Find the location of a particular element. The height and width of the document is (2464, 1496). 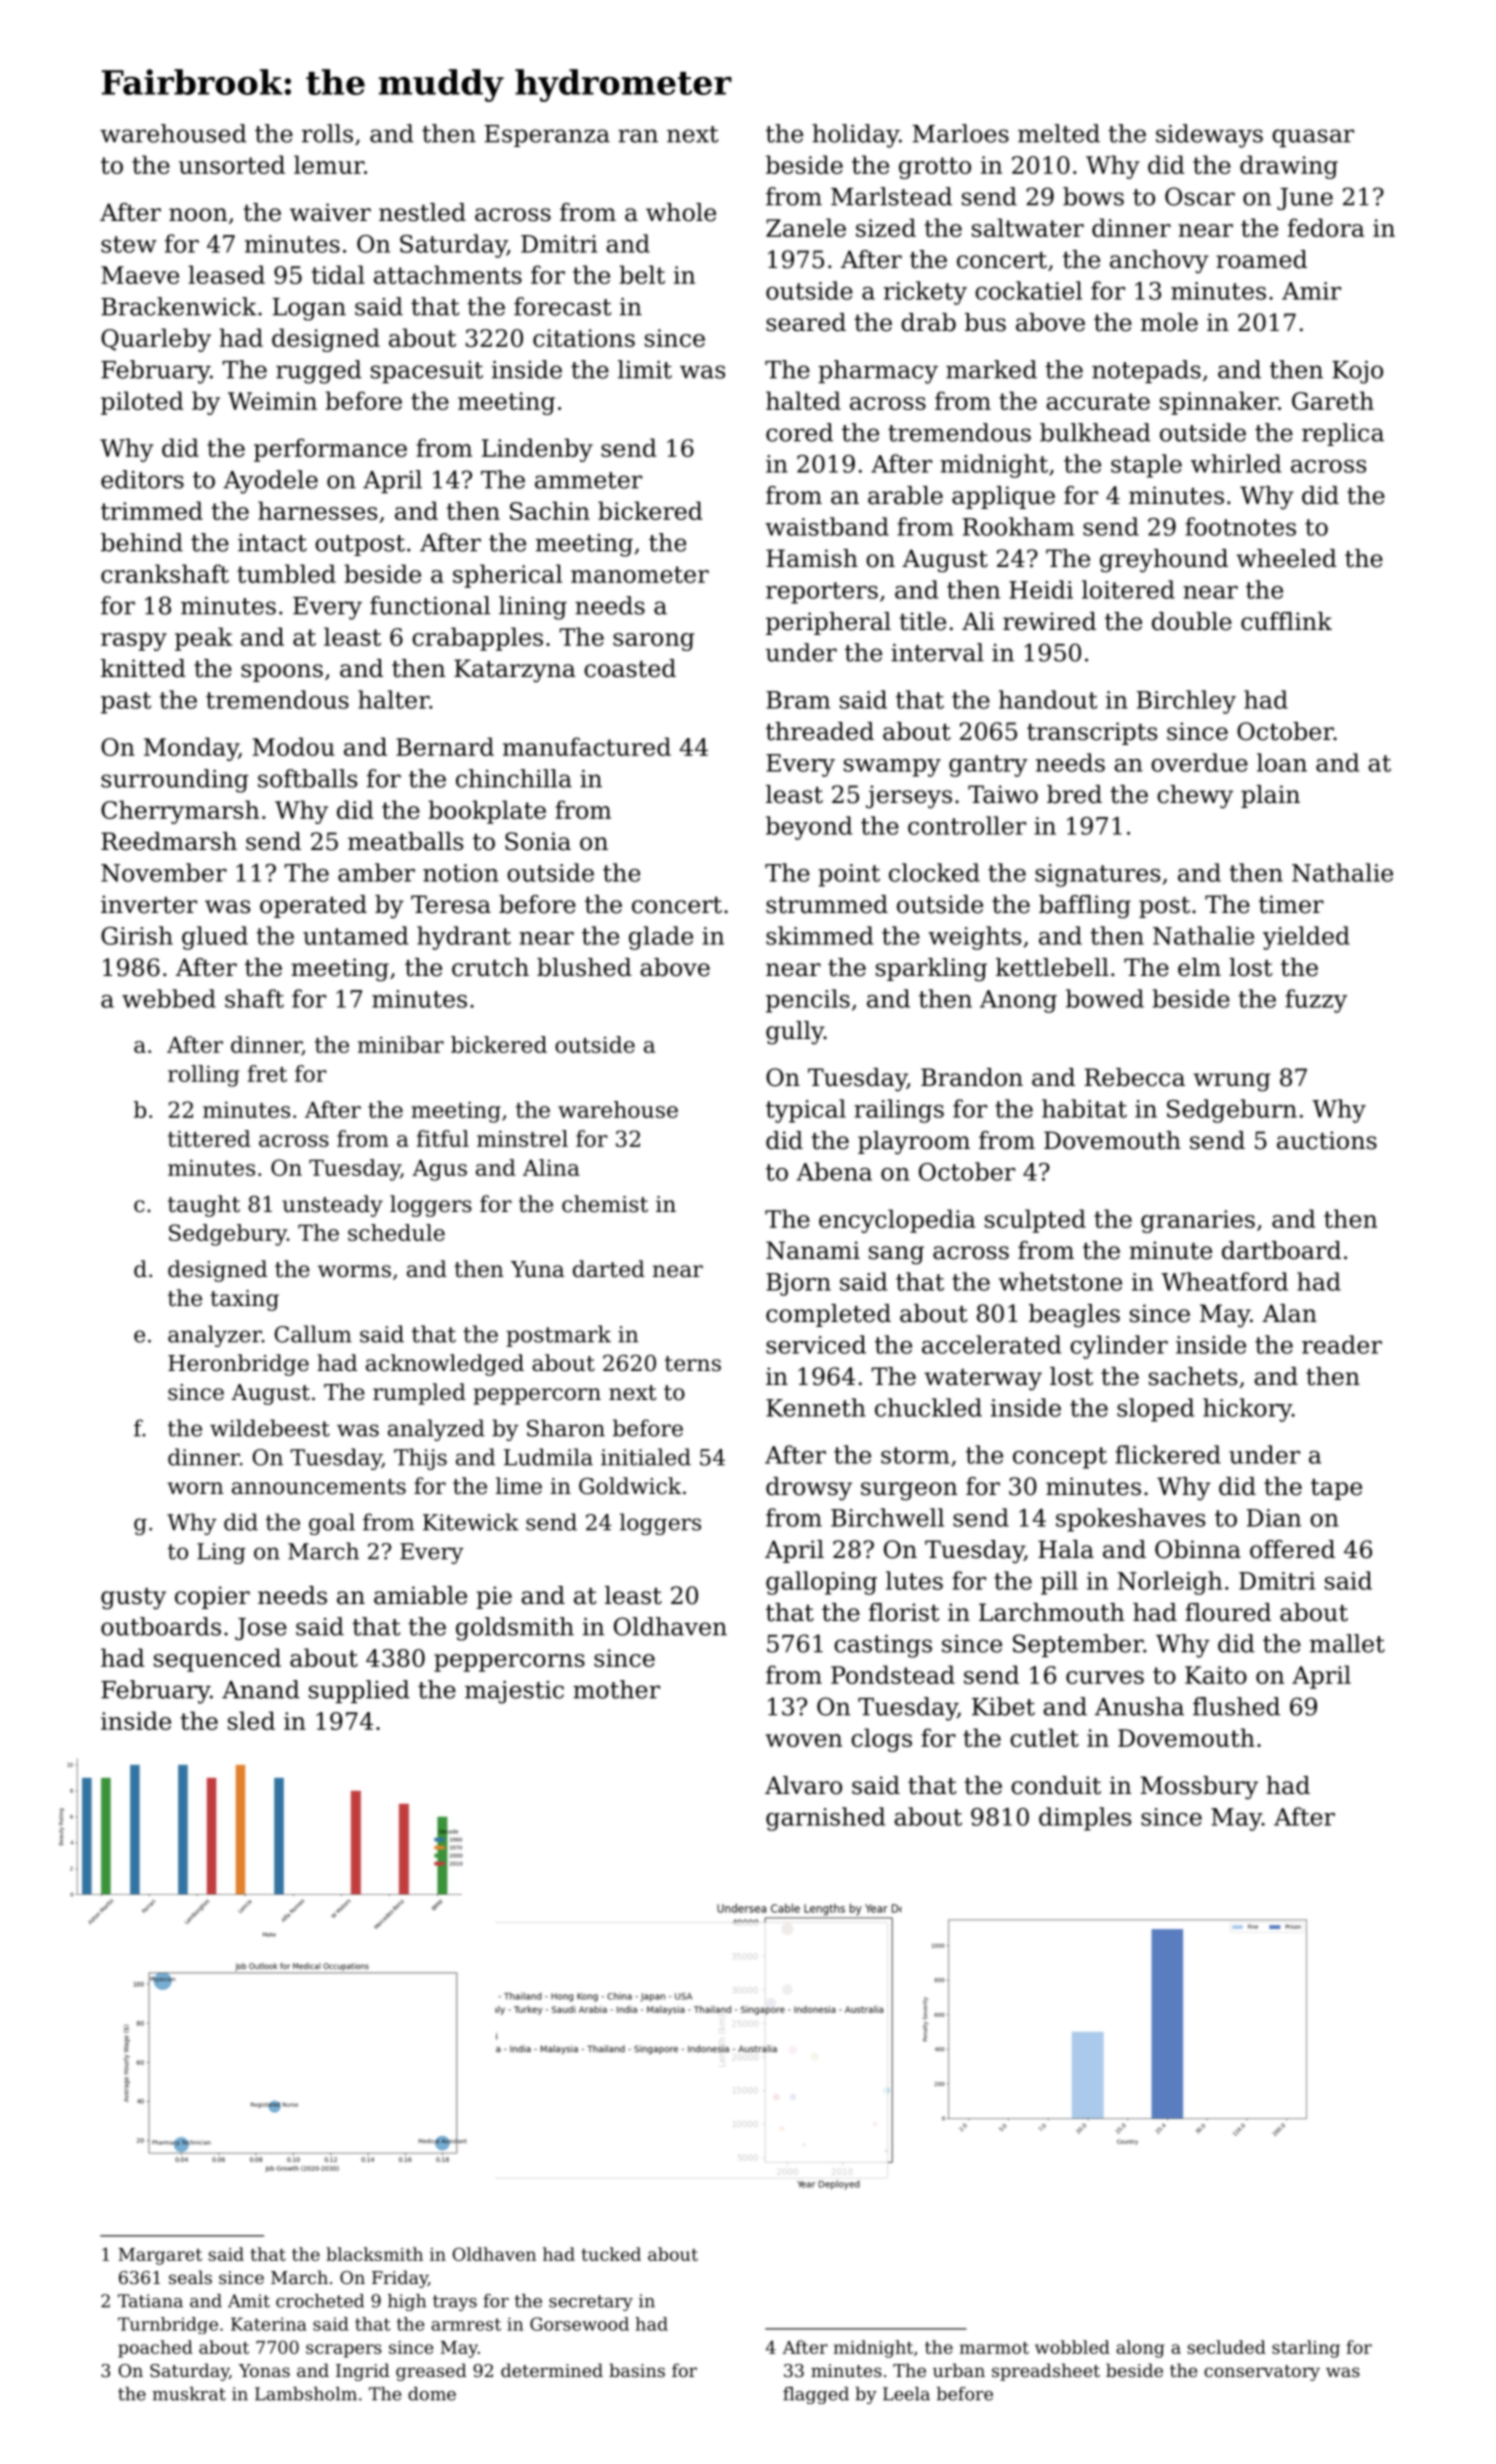

quasar is located at coordinates (1313, 138).
